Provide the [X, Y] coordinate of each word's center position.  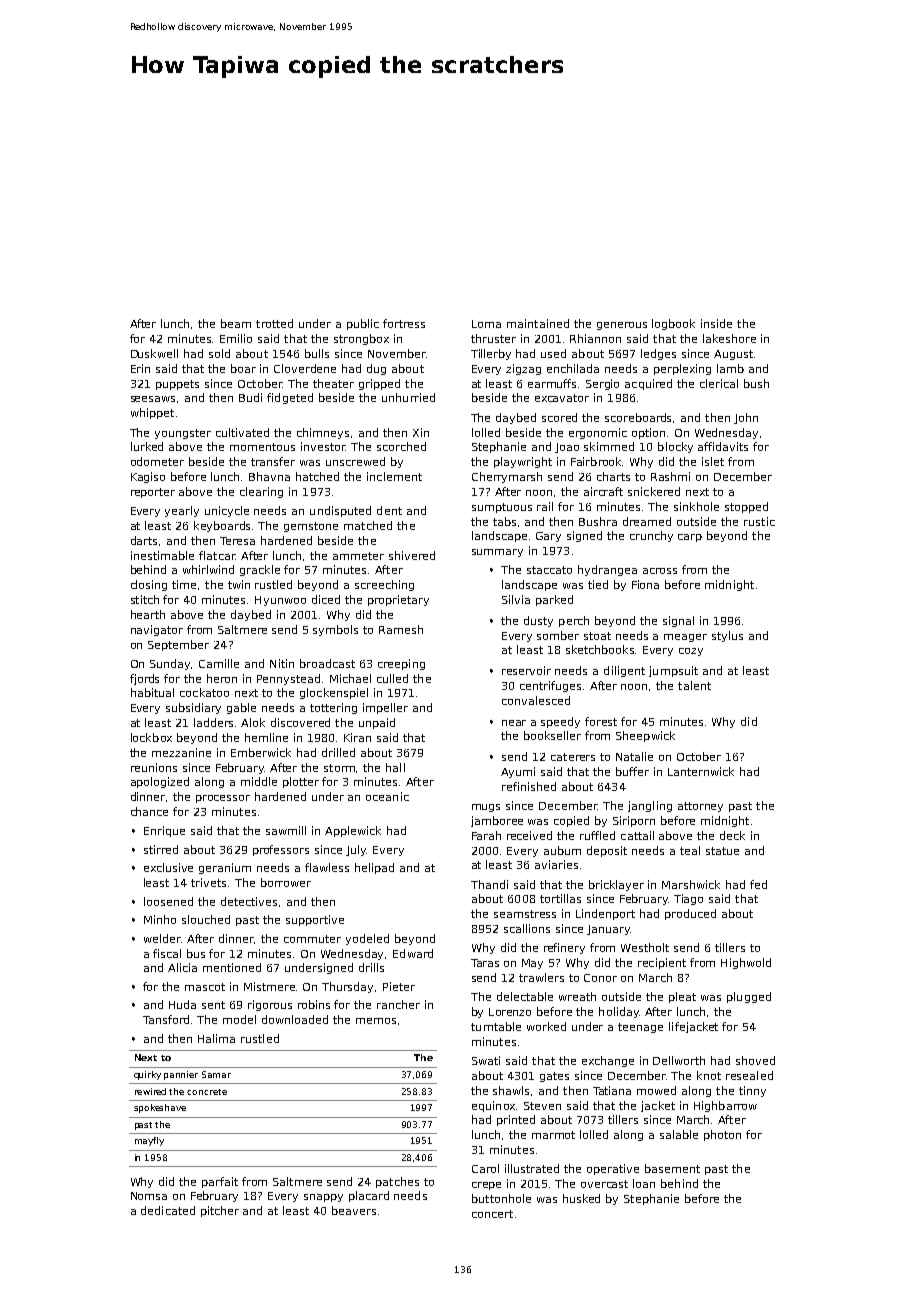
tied [598, 584]
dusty [538, 621]
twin [239, 584]
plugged [749, 997]
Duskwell [154, 353]
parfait [220, 1182]
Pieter [399, 986]
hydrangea [607, 570]
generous [622, 326]
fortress [404, 323]
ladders [215, 722]
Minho [160, 919]
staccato [549, 570]
